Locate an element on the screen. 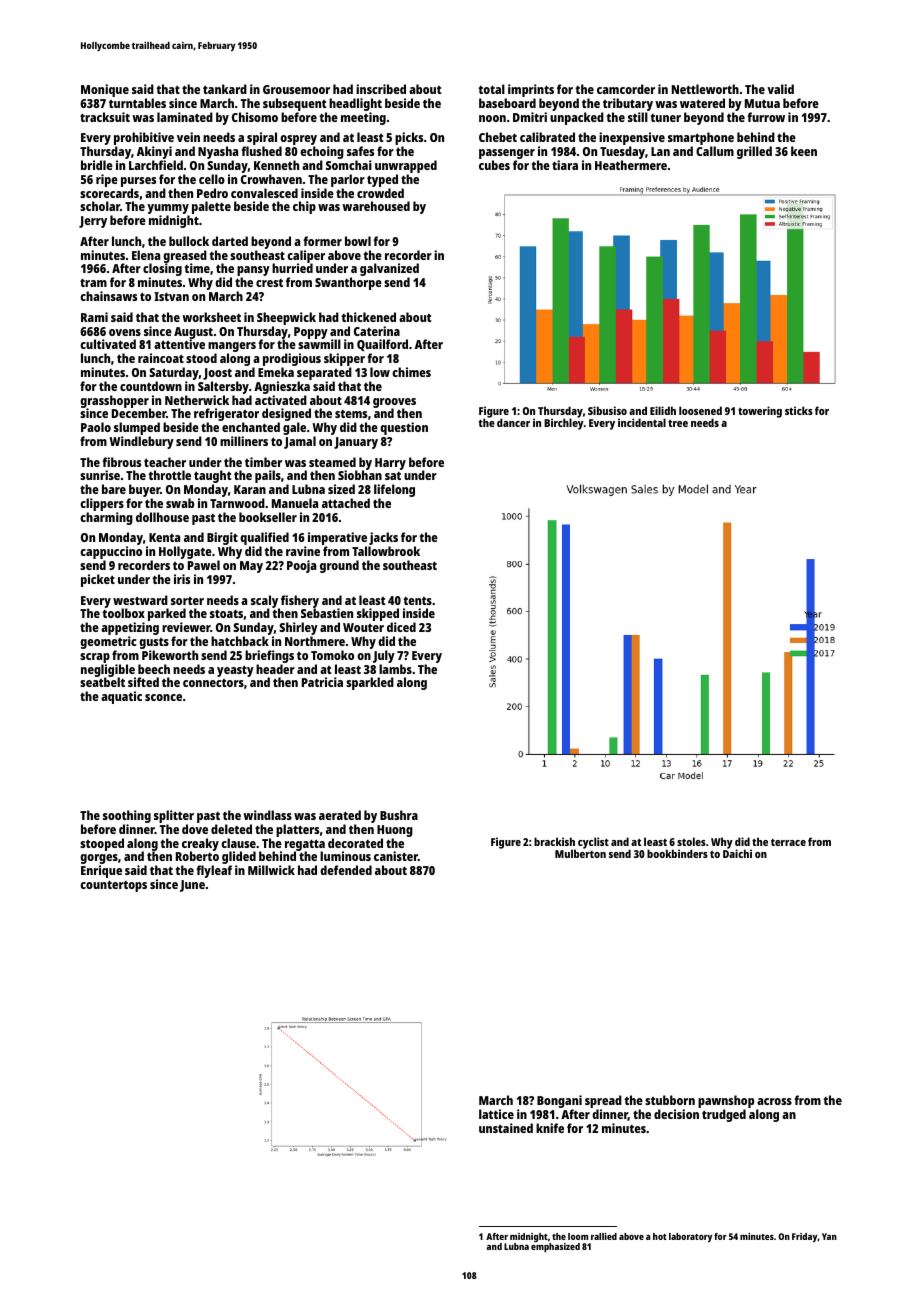 The width and height of the screenshot is (924, 1308). soothing is located at coordinates (127, 816).
